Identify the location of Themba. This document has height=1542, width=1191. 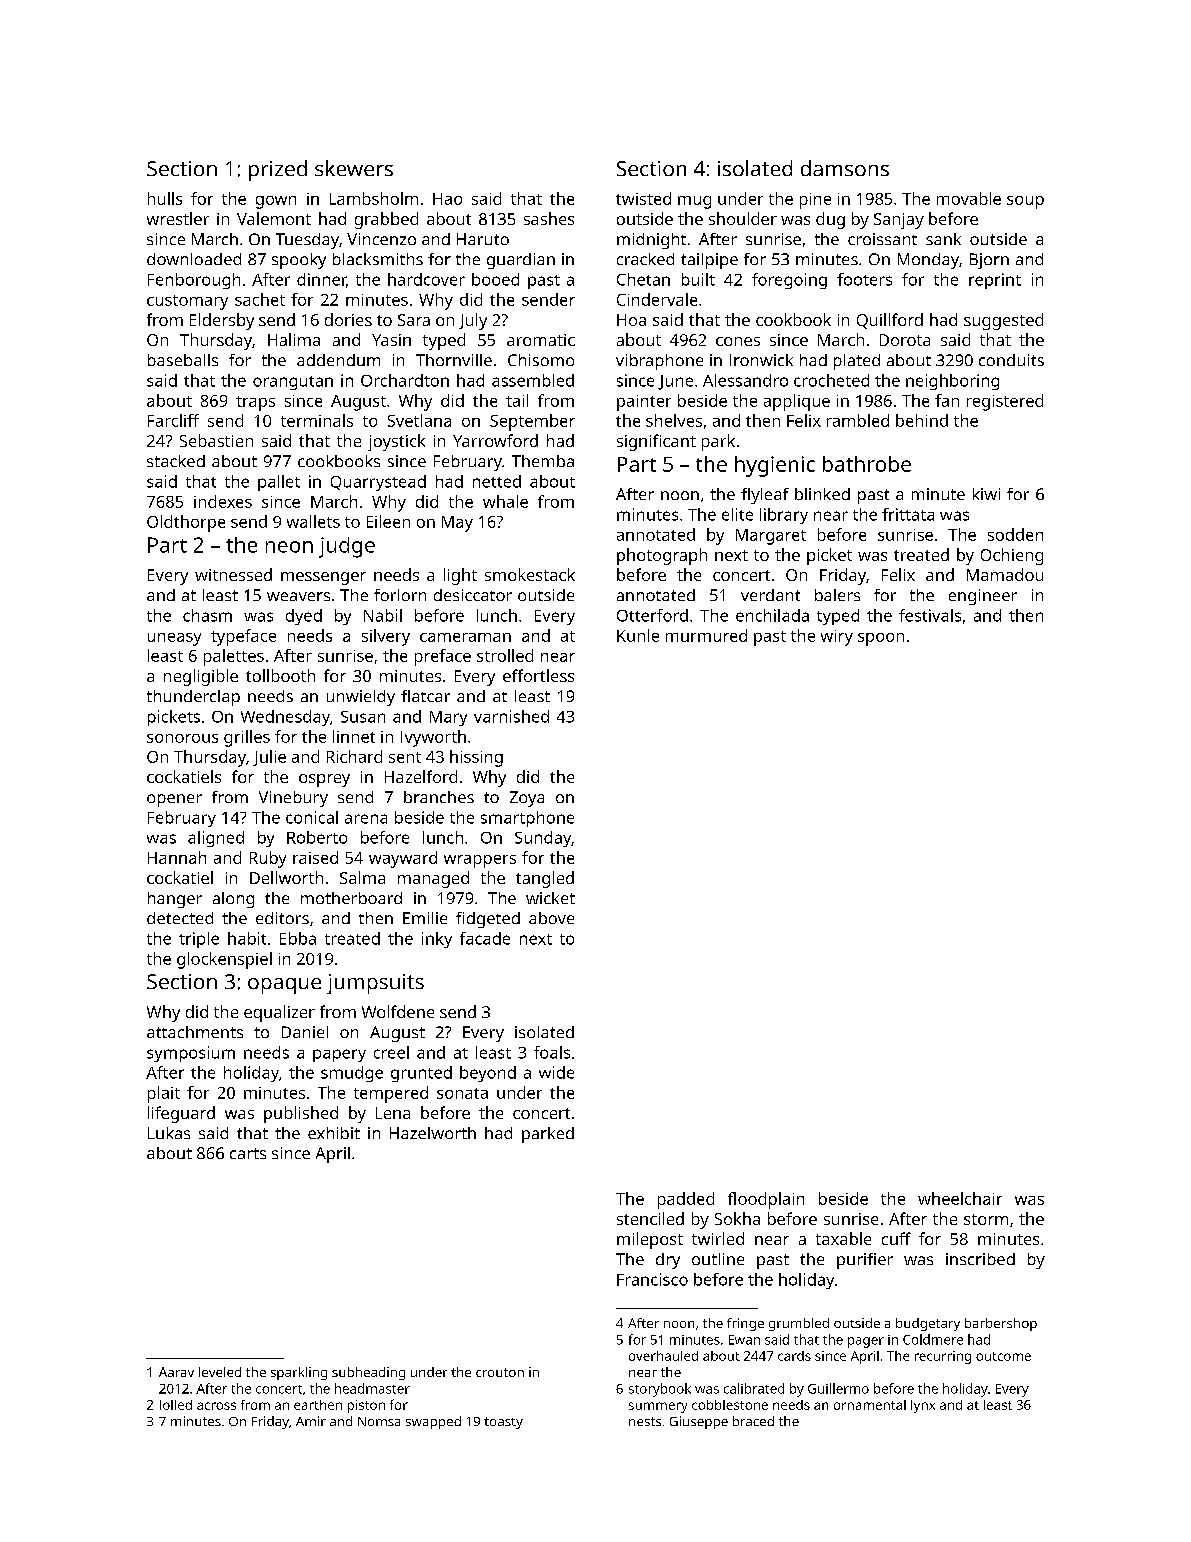
(543, 461).
